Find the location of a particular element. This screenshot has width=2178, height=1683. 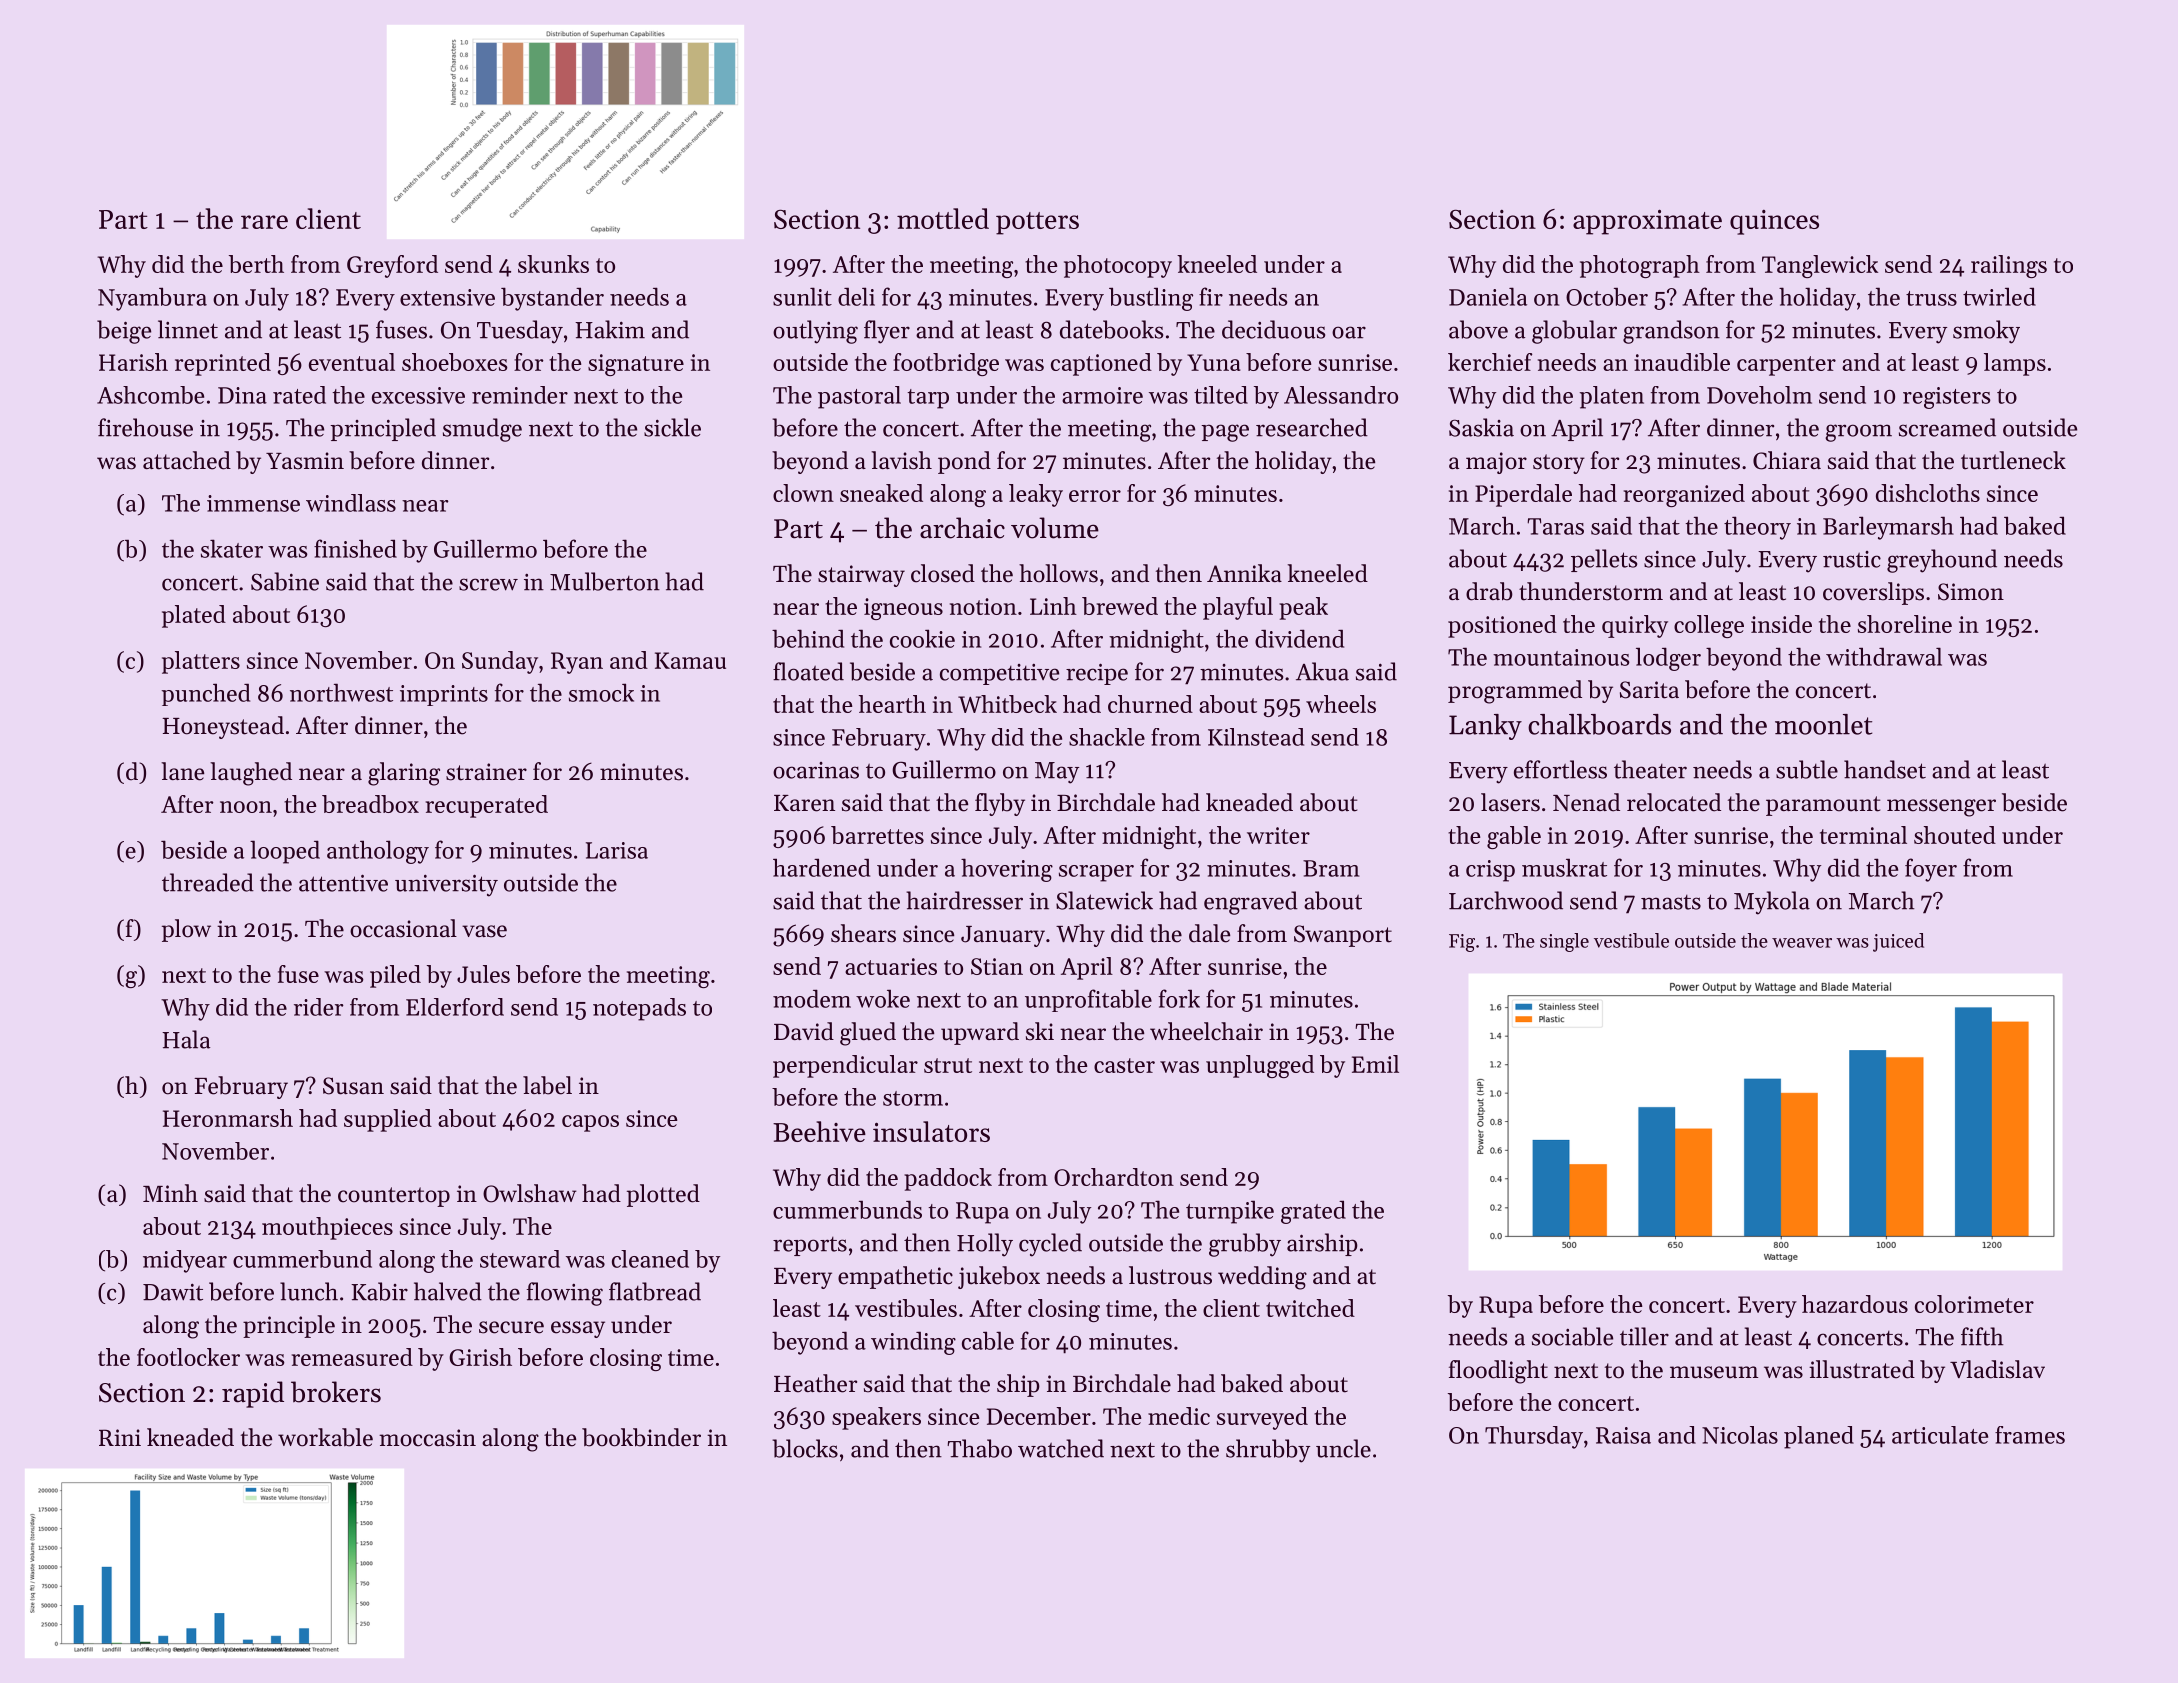

lamps is located at coordinates (2015, 364).
